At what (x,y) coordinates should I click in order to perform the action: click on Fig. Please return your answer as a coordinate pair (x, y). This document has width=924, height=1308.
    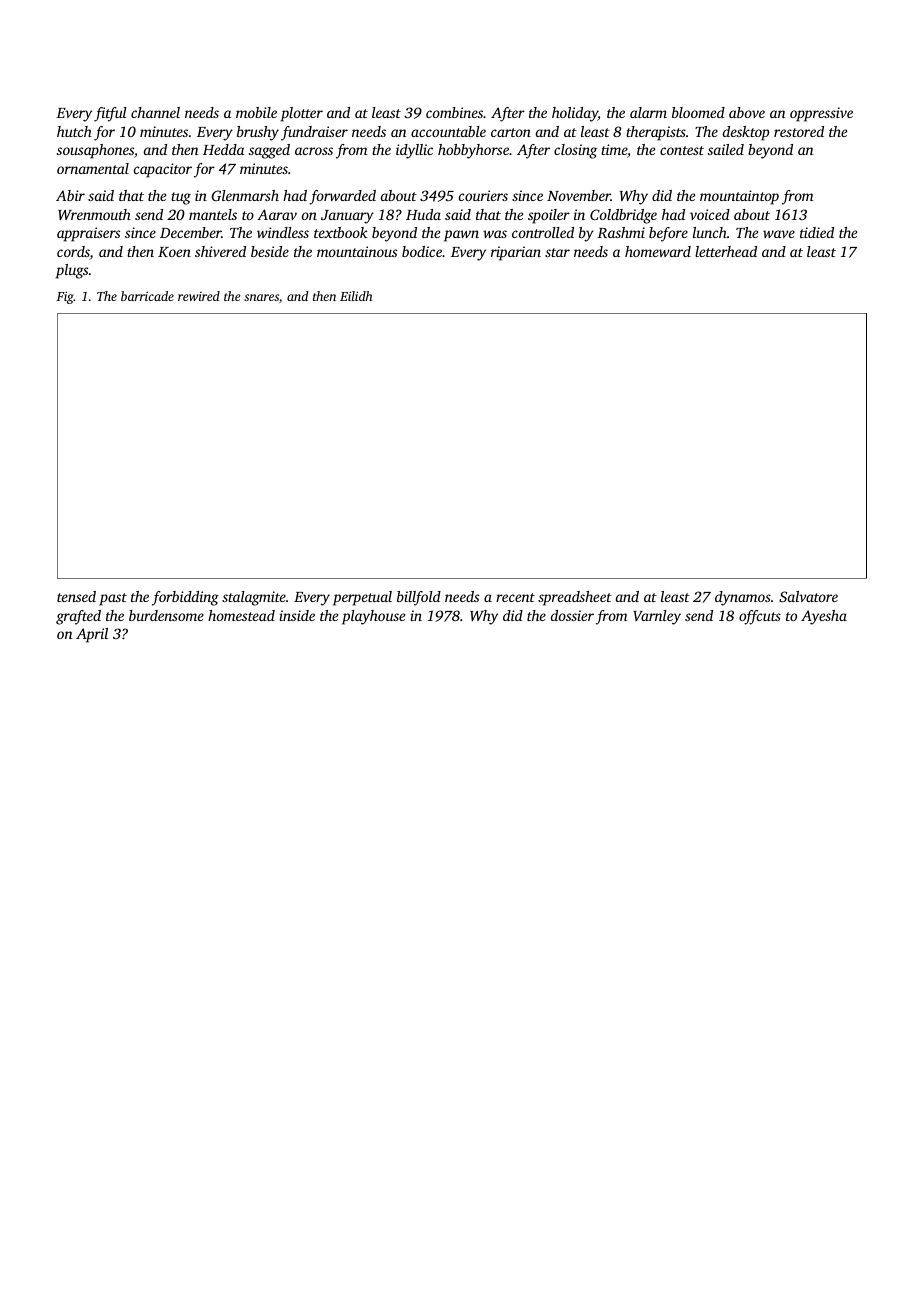
    Looking at the image, I should click on (65, 297).
